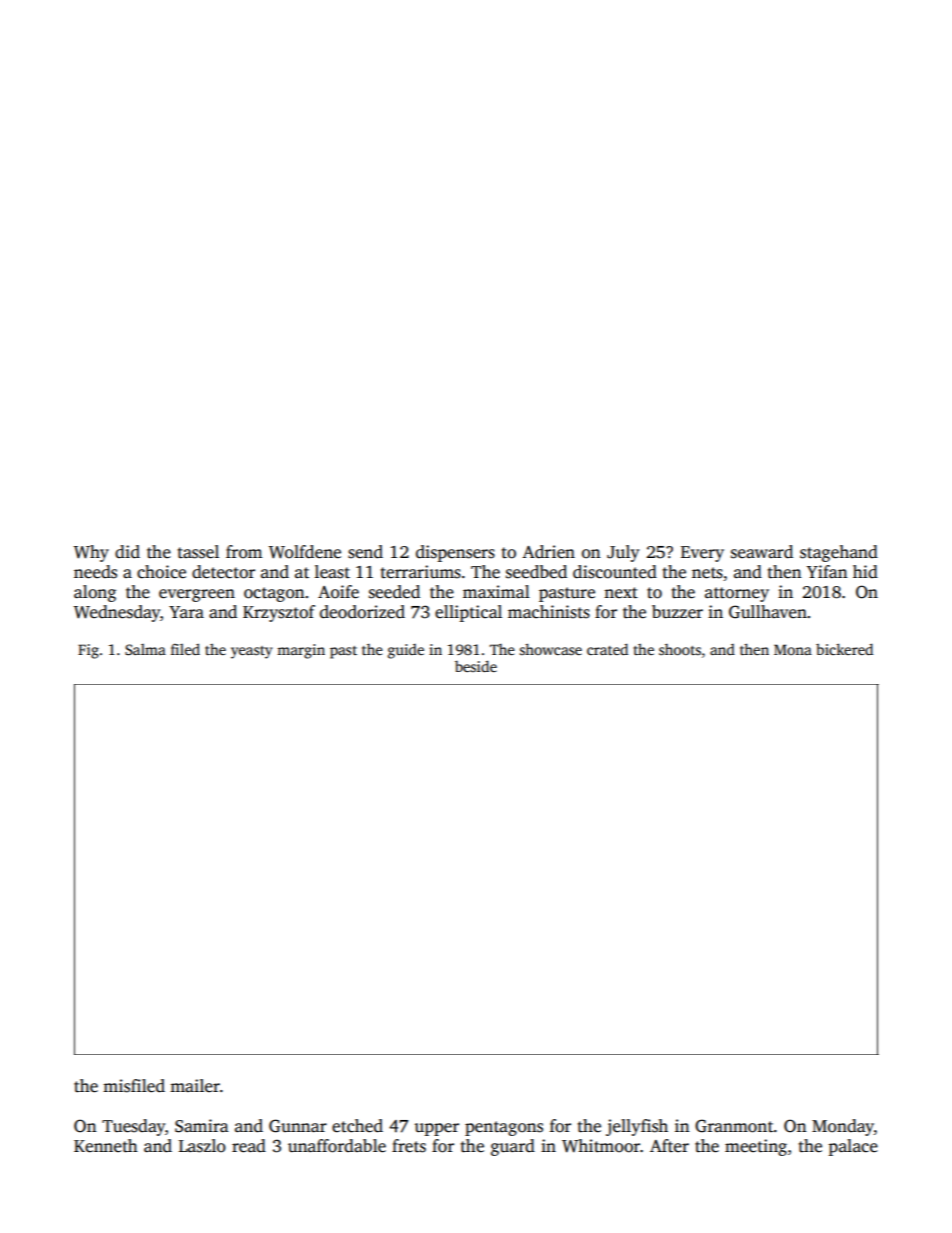 This screenshot has width=952, height=1233. What do you see at coordinates (839, 553) in the screenshot?
I see `stagehand` at bounding box center [839, 553].
